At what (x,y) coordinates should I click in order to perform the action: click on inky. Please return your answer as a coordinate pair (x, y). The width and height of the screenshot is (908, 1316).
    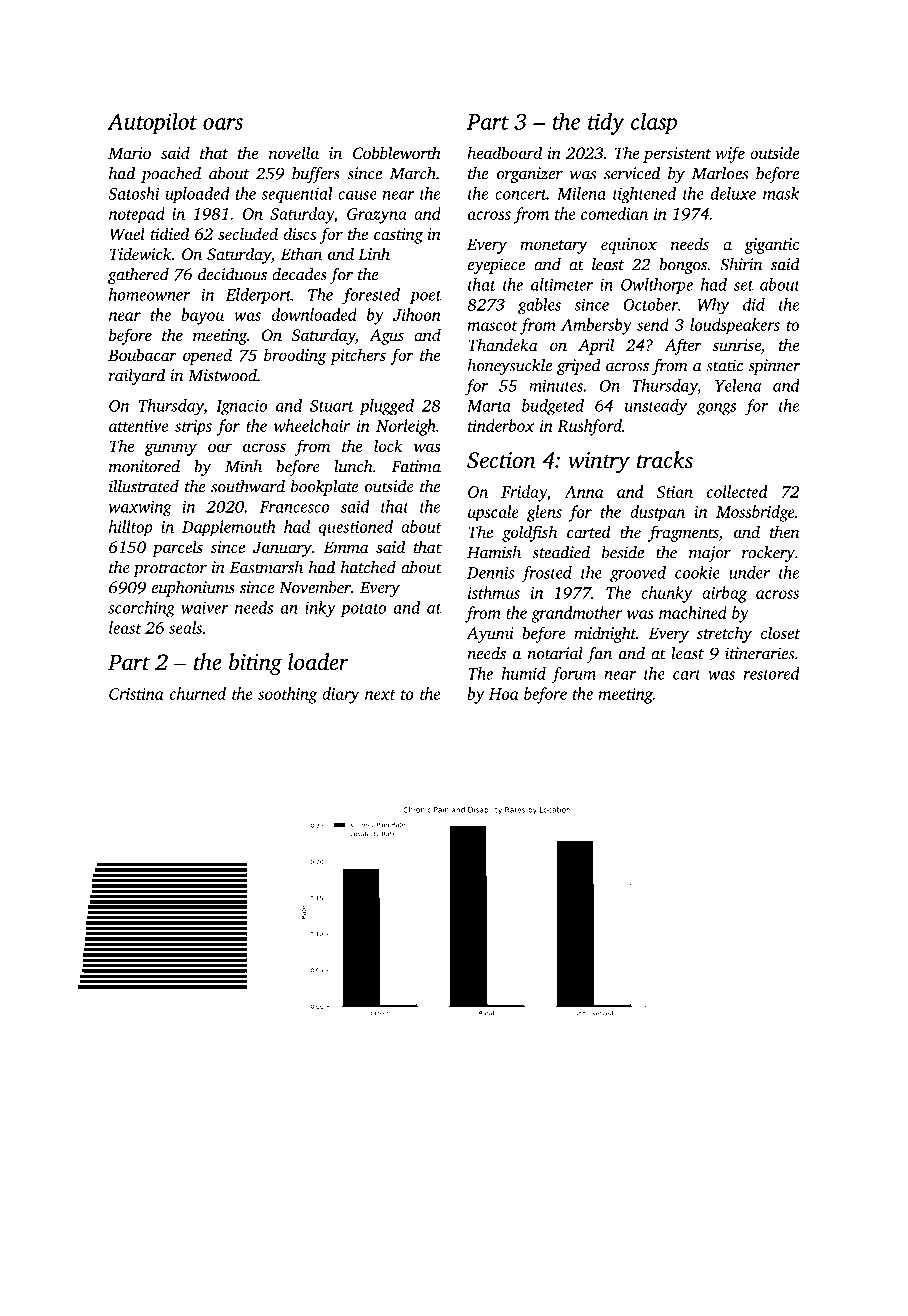
    Looking at the image, I should click on (320, 609).
